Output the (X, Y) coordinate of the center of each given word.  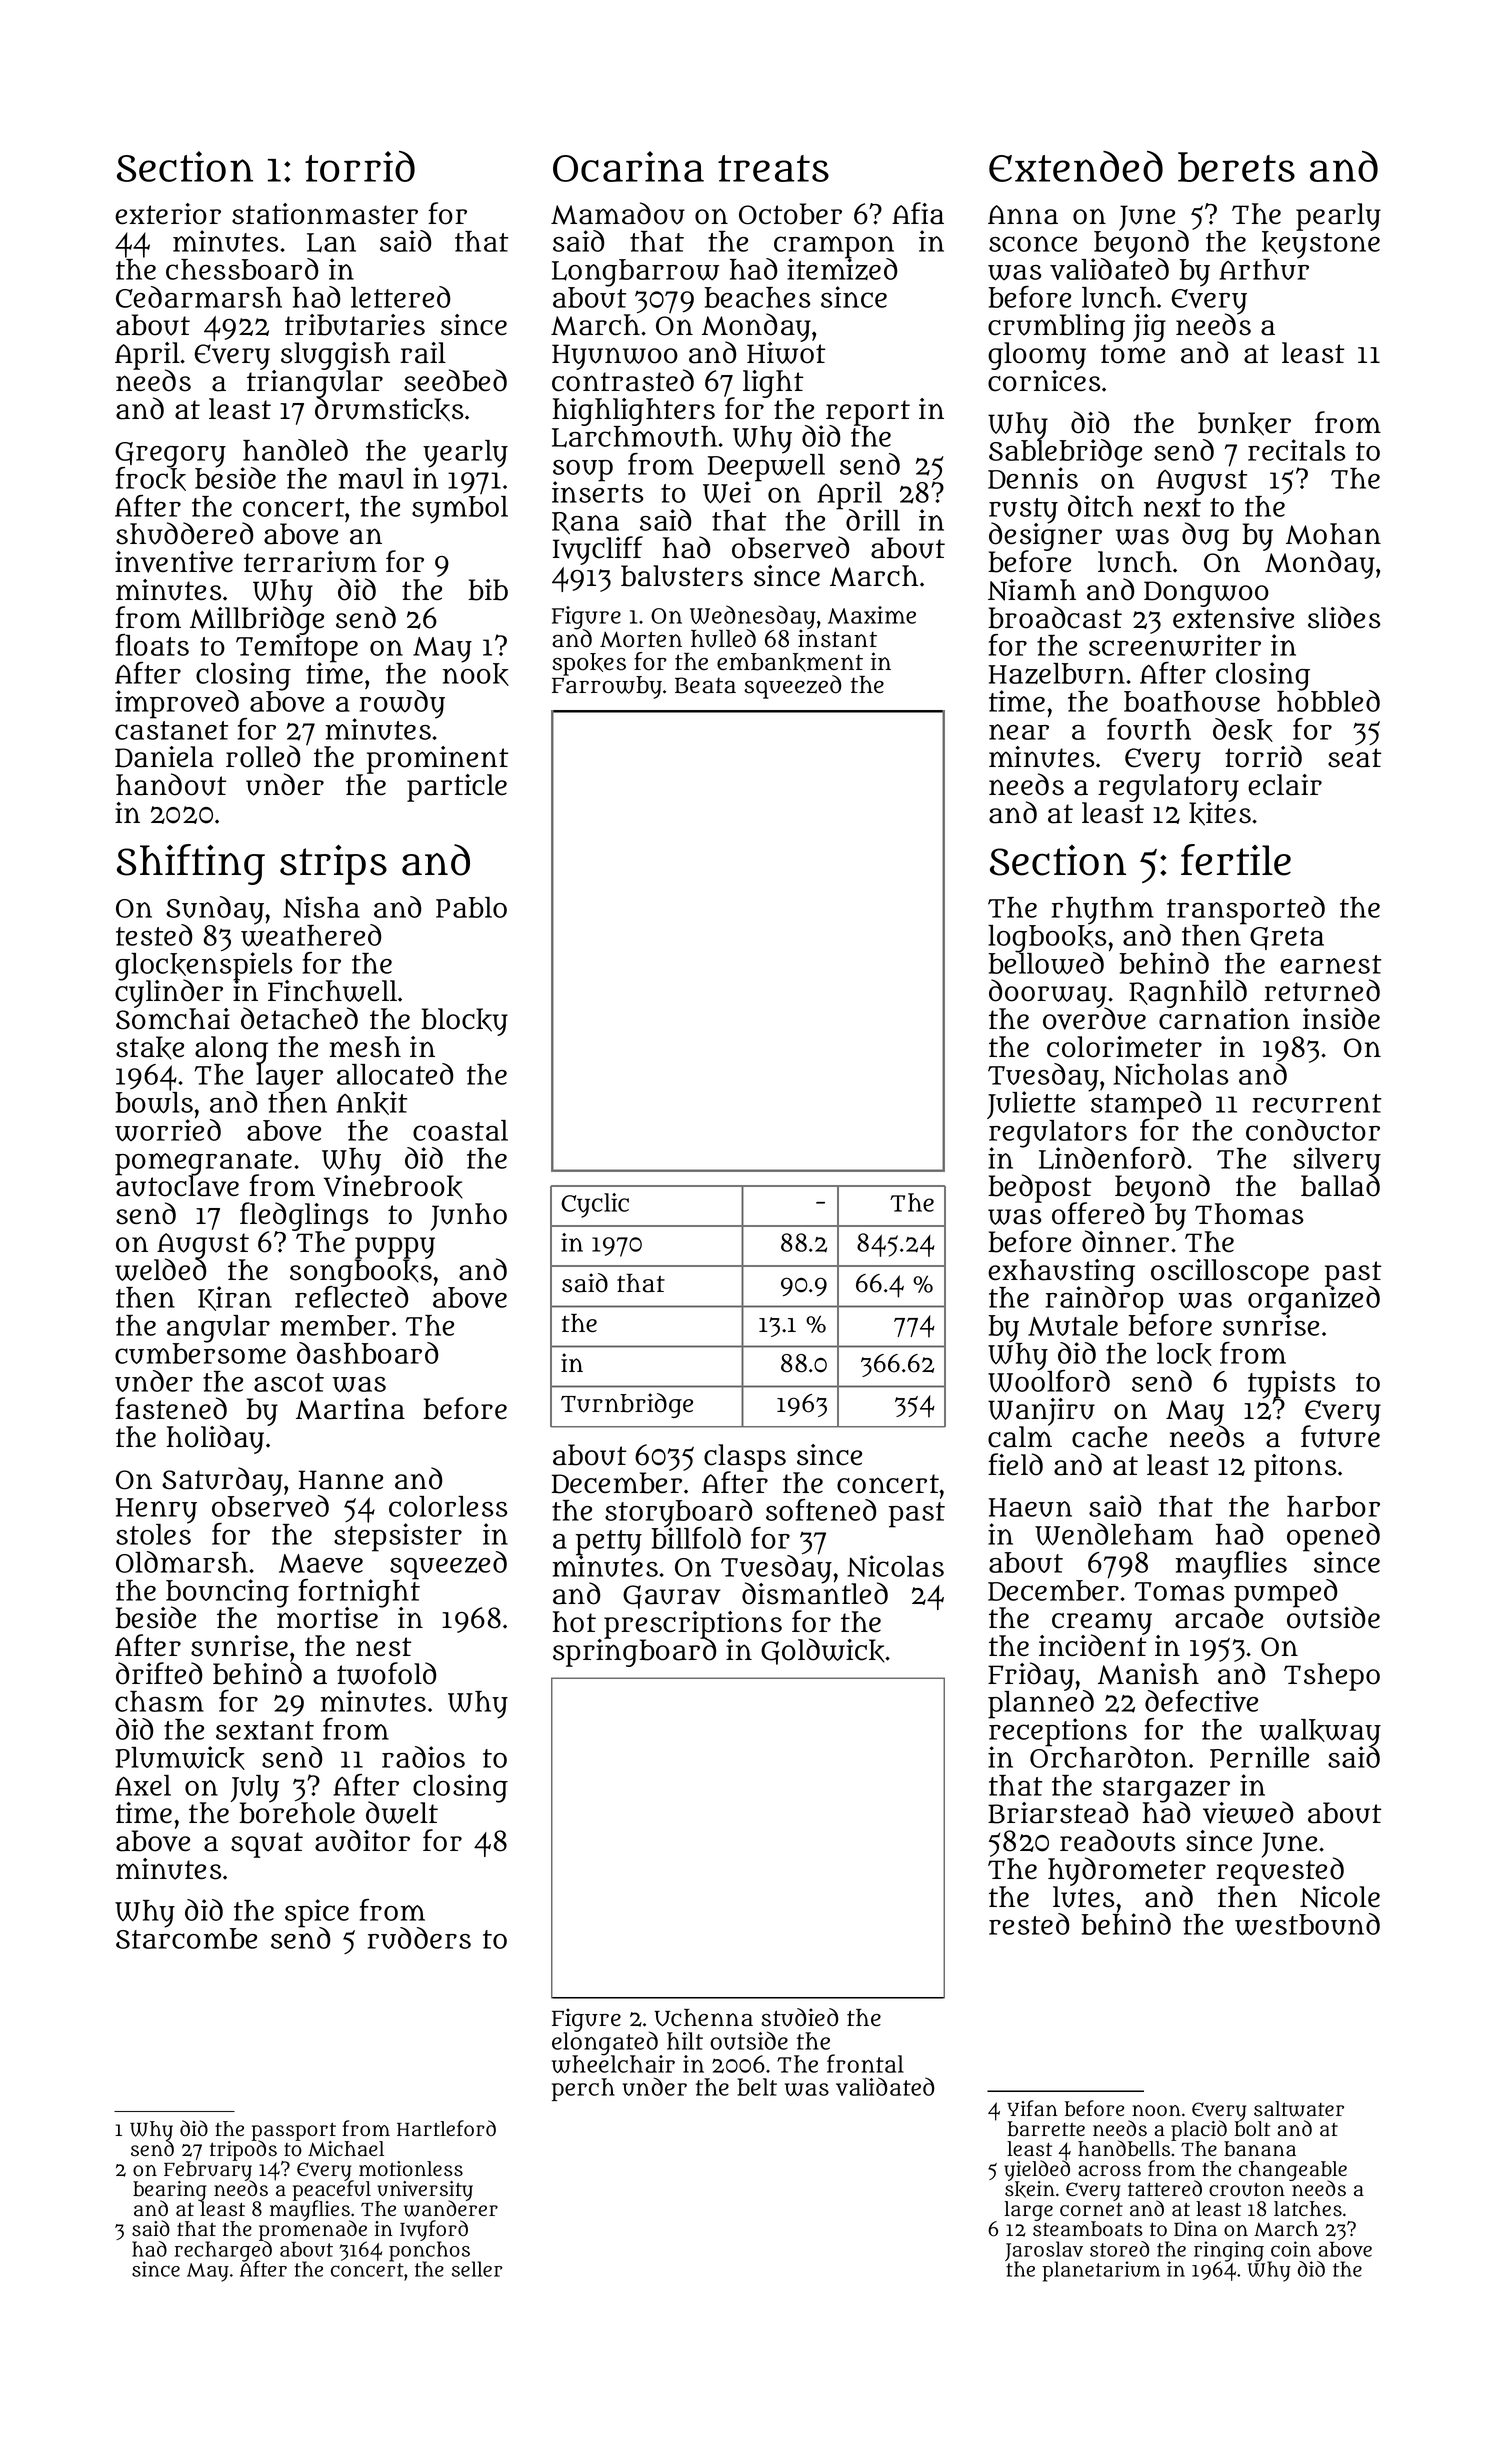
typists (1292, 1384)
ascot (289, 1382)
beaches (757, 297)
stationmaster (325, 214)
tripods (243, 2151)
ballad (1340, 1186)
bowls (154, 1103)
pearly (1338, 217)
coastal (460, 1130)
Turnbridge (627, 1405)
